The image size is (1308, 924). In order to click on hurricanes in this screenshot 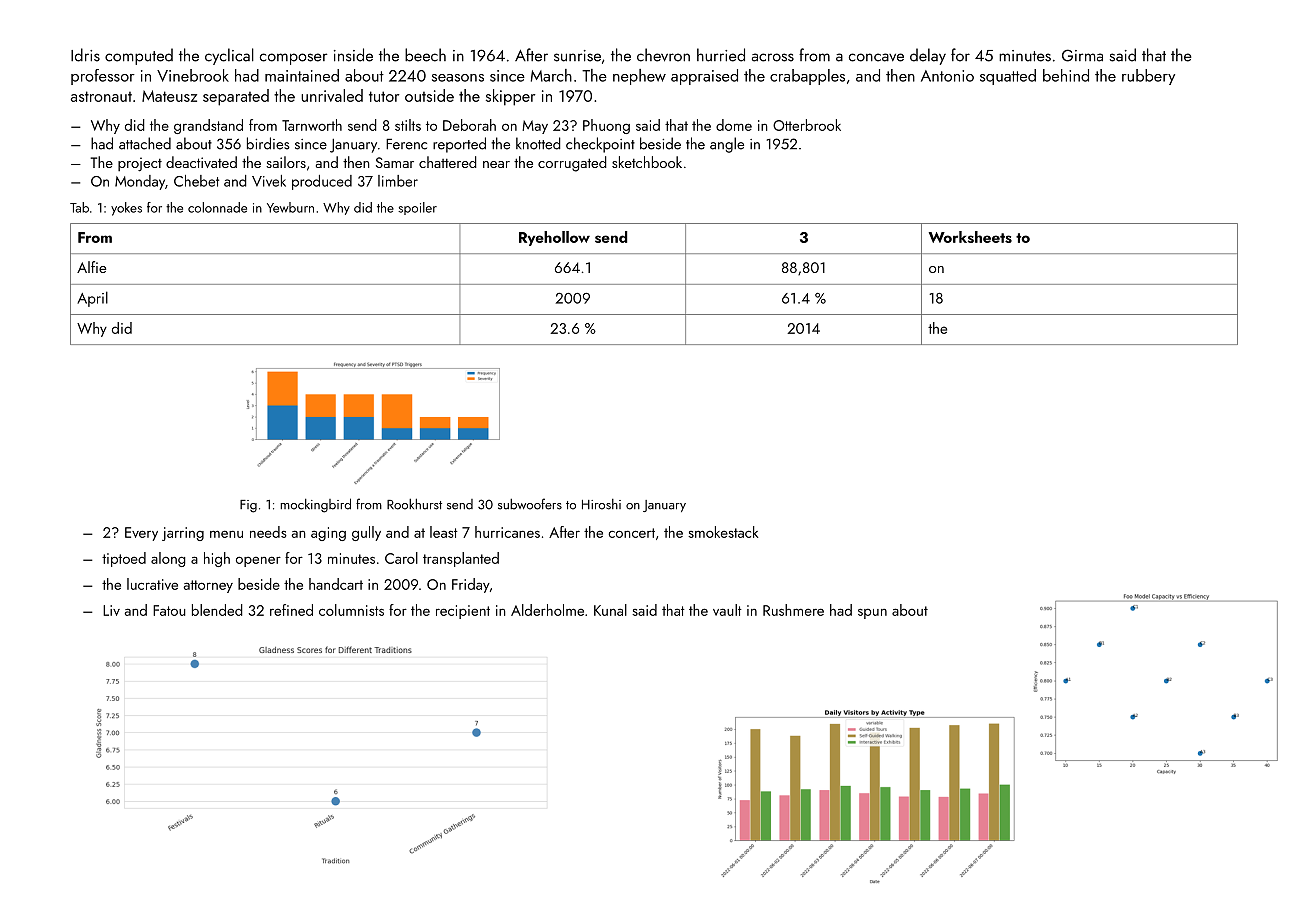, I will do `click(507, 532)`.
